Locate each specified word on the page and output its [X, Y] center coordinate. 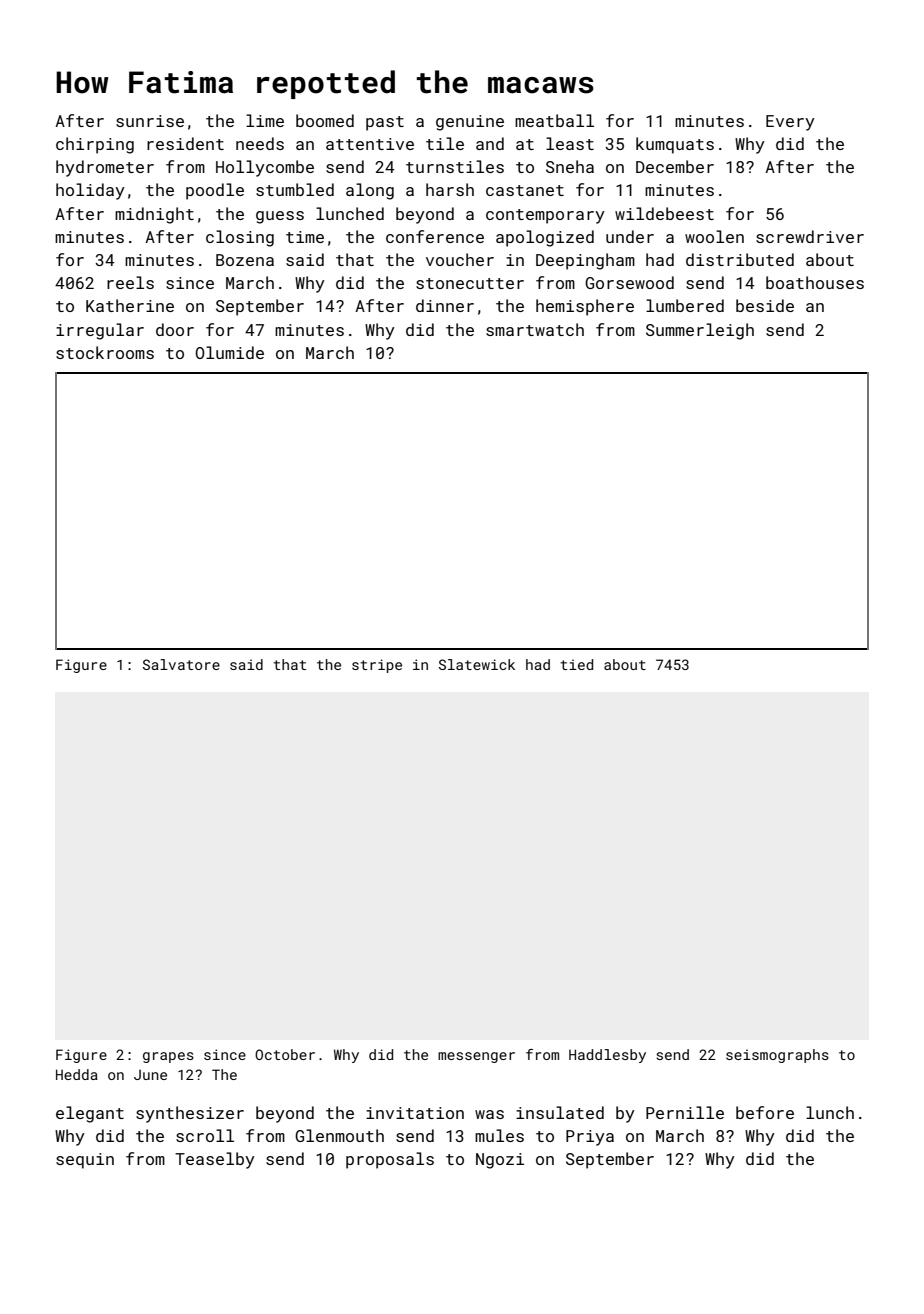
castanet [525, 190]
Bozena [245, 260]
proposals [390, 1160]
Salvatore [181, 664]
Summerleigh [700, 331]
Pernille [685, 1112]
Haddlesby [607, 1056]
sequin [85, 1161]
